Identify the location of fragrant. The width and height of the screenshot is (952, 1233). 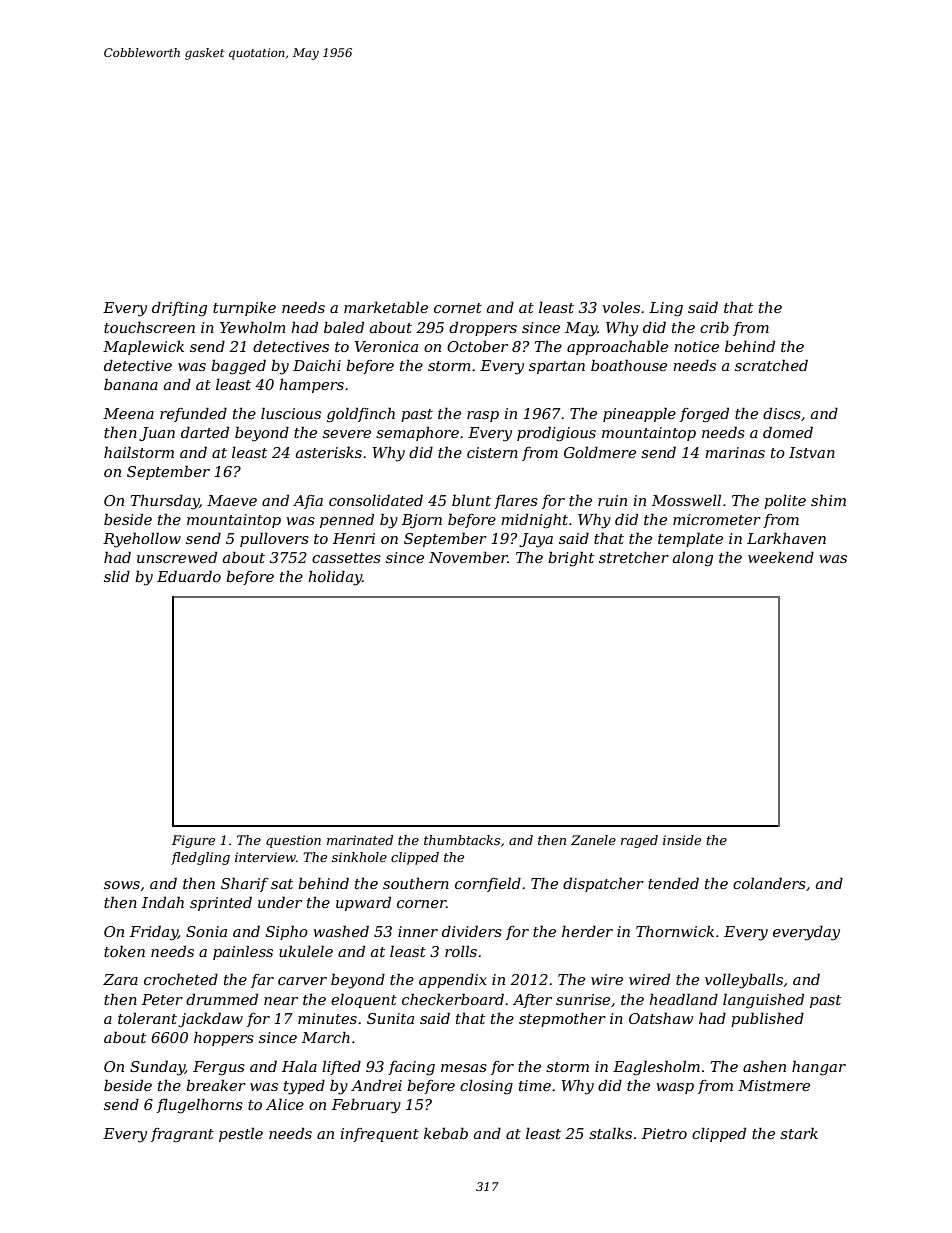
(182, 1135).
